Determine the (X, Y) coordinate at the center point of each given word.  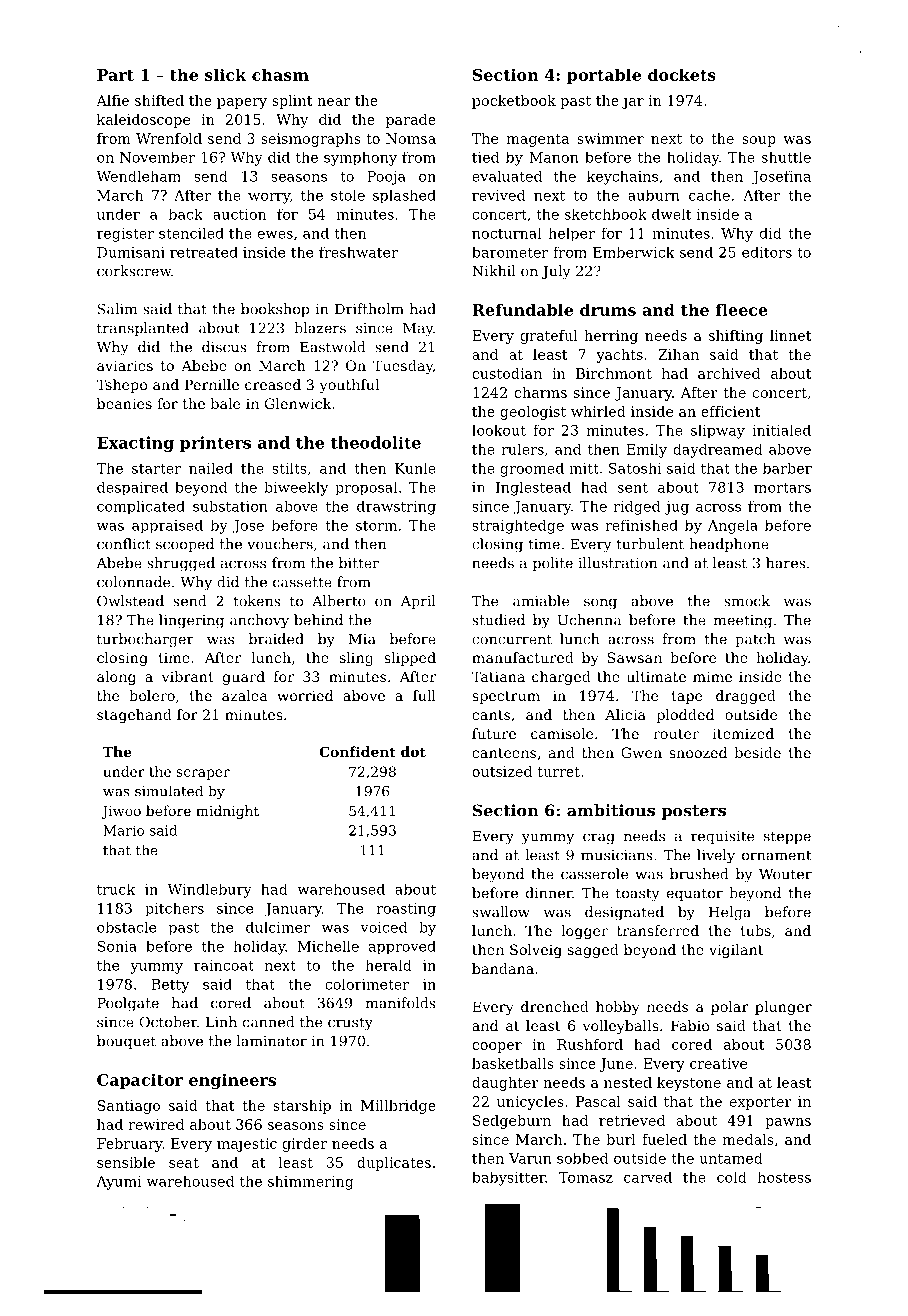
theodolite (376, 442)
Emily (646, 451)
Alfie (112, 100)
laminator (272, 1041)
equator (695, 894)
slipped (410, 659)
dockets (682, 74)
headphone (729, 545)
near (333, 102)
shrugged (181, 564)
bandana (503, 968)
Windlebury (209, 891)
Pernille (212, 384)
